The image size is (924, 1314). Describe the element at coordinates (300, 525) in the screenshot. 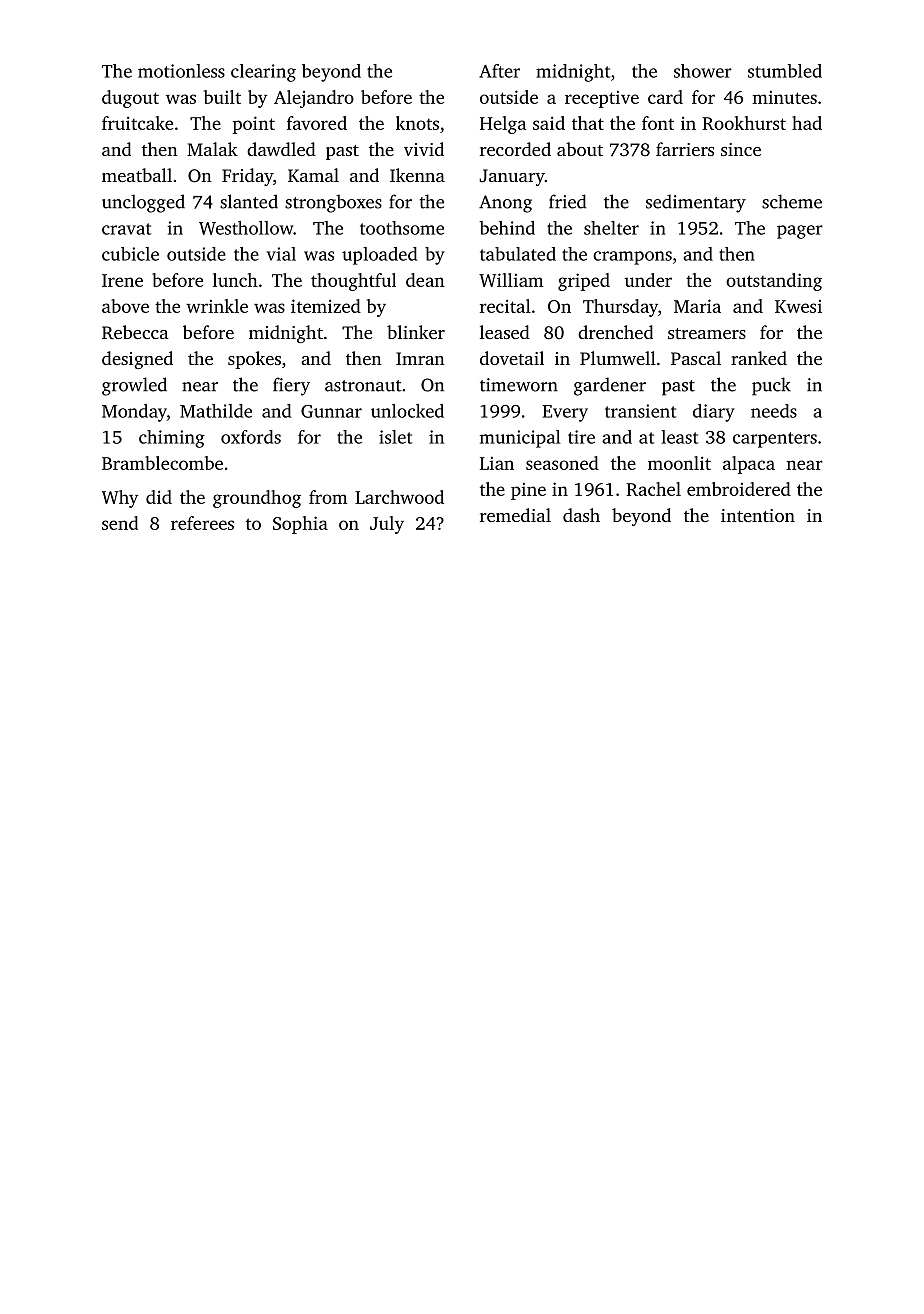

I see `Sophia` at that location.
